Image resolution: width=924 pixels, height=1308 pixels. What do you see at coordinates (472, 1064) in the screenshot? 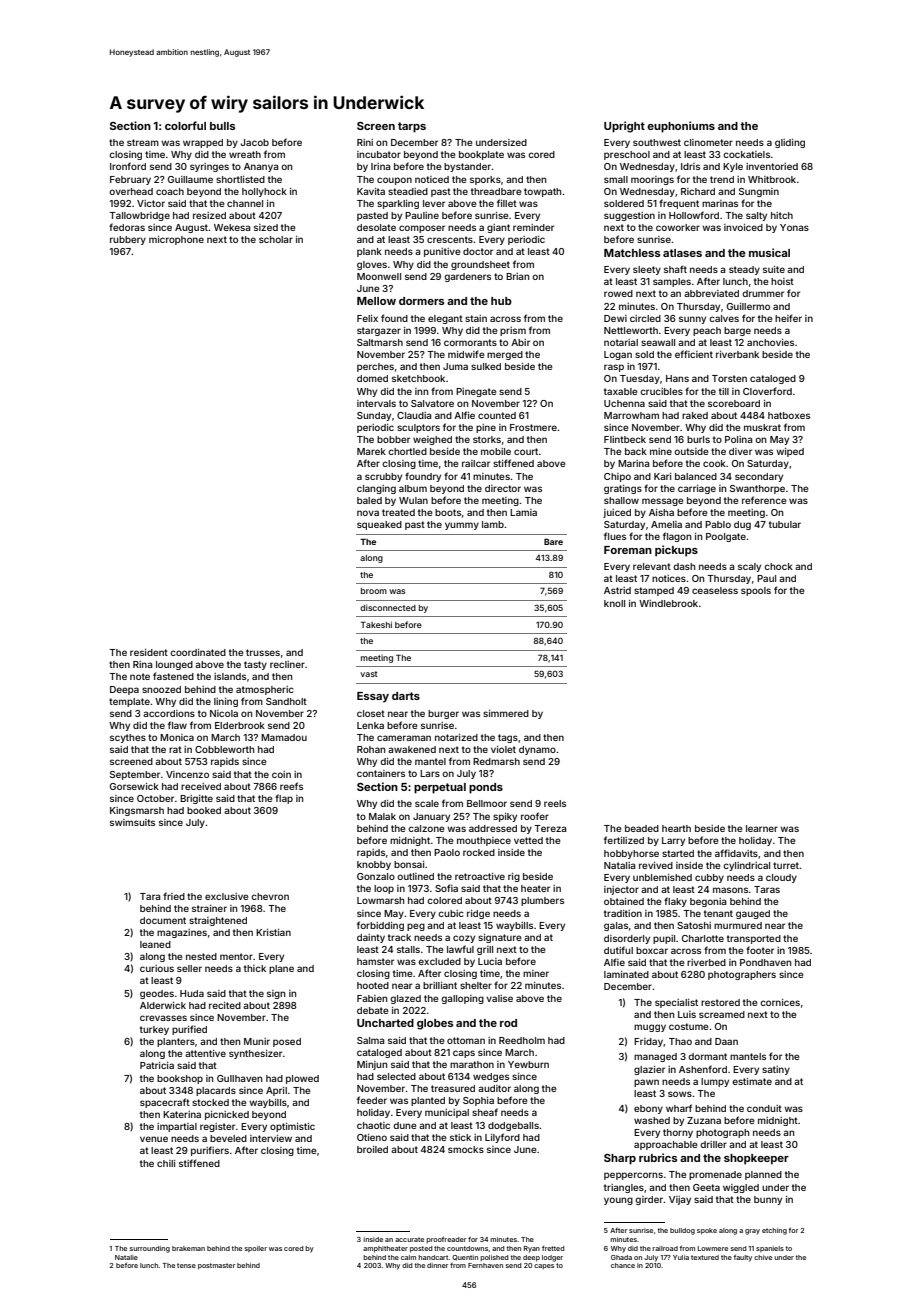
I see `marathon` at bounding box center [472, 1064].
